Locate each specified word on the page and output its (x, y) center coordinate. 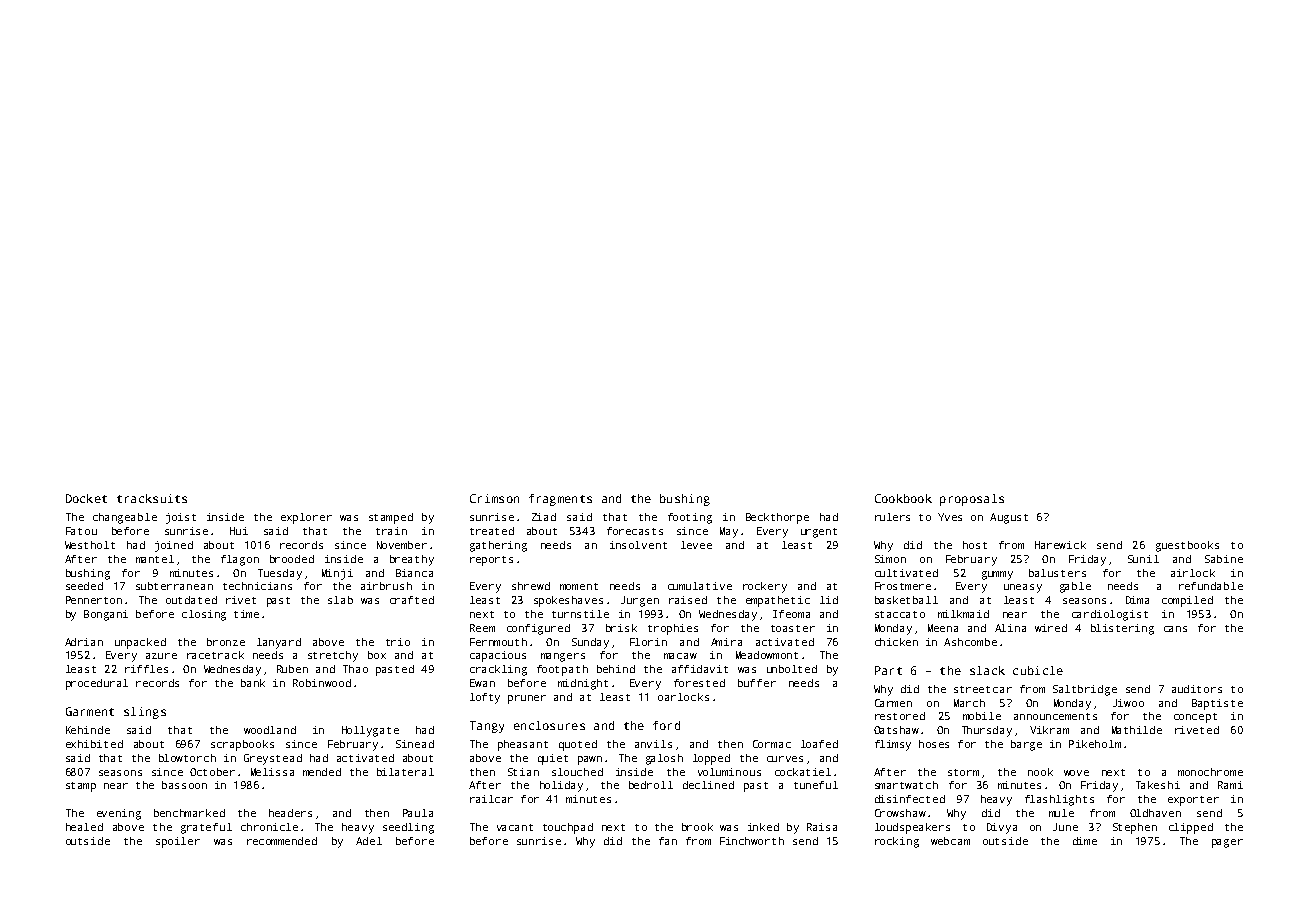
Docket (86, 498)
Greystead (273, 759)
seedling (408, 828)
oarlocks (683, 697)
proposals (972, 500)
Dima (1137, 600)
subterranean (174, 586)
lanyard (279, 643)
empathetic (778, 601)
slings (145, 713)
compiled (1187, 601)
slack (987, 670)
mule (1061, 813)
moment (579, 586)
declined (708, 785)
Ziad (544, 517)
